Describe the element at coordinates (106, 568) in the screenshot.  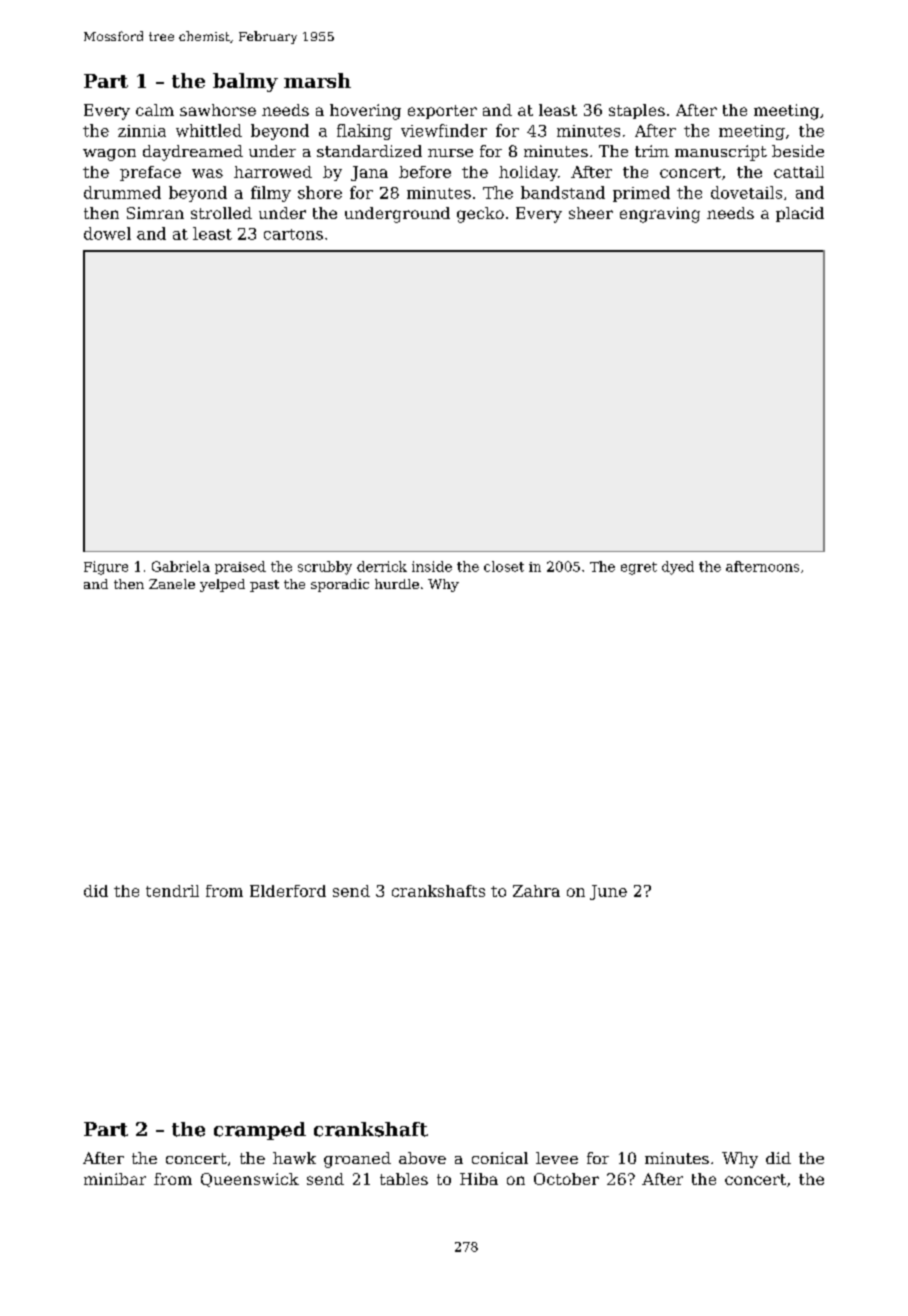
I see `Figure` at that location.
